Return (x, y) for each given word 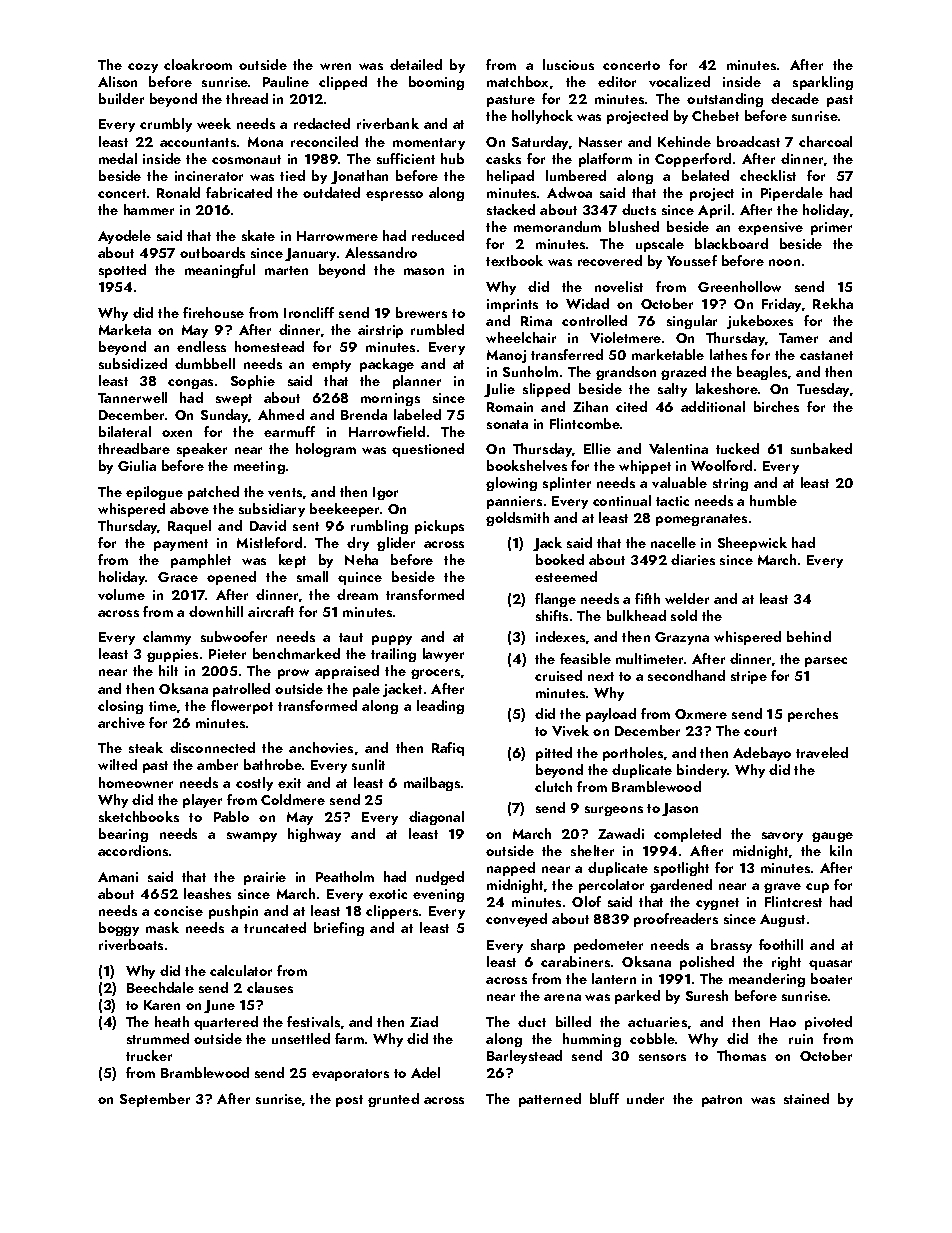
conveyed (516, 920)
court (760, 731)
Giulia (137, 465)
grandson (626, 373)
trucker (149, 1055)
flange (555, 600)
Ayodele (124, 237)
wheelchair (521, 337)
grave (782, 888)
